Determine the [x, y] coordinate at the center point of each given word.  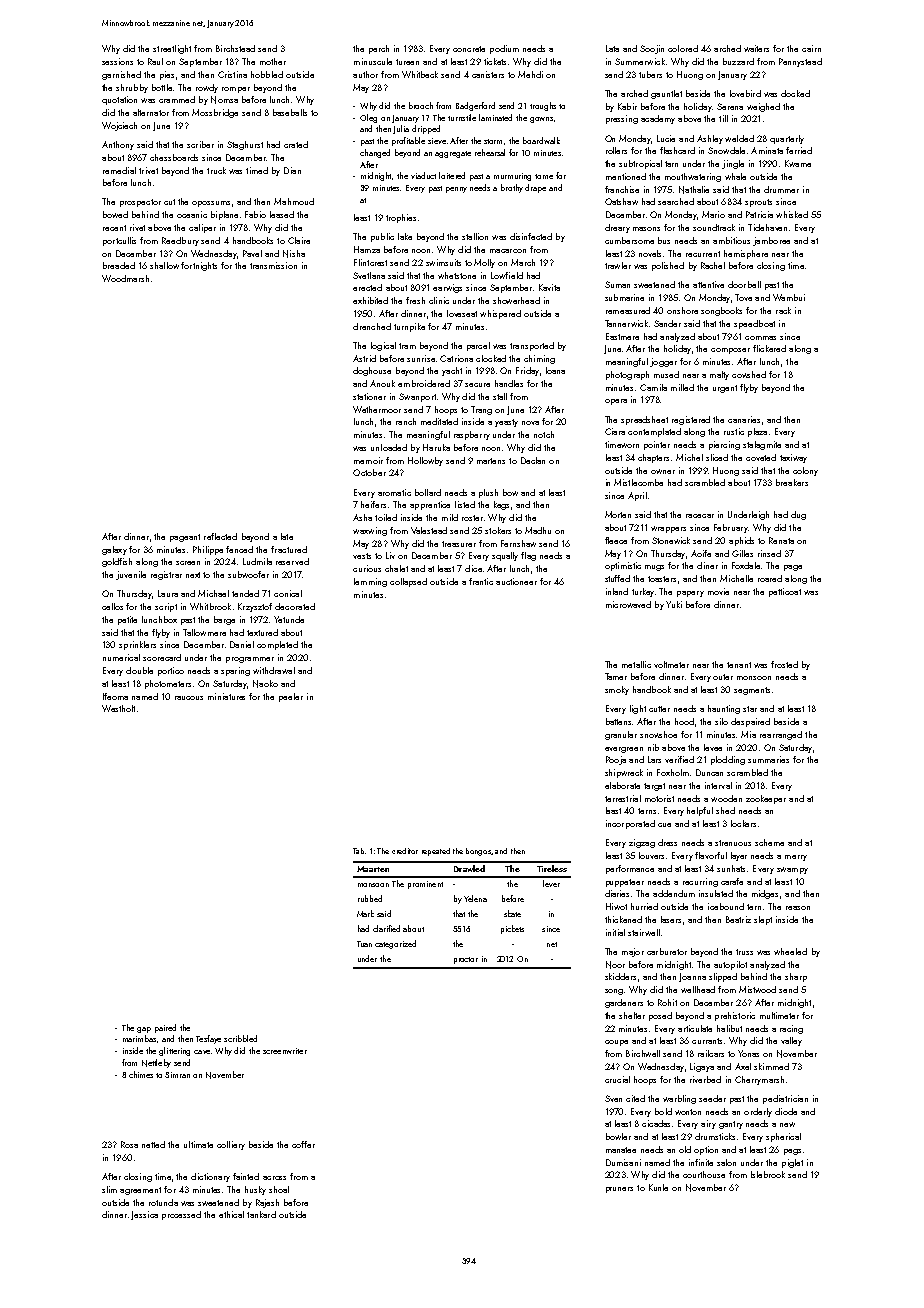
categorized [395, 944]
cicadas [656, 1123]
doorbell [744, 284]
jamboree [771, 241]
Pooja [616, 760]
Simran [177, 1075]
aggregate [453, 154]
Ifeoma [115, 696]
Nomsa [224, 100]
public [382, 237]
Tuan [364, 944]
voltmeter [671, 664]
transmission [273, 265]
